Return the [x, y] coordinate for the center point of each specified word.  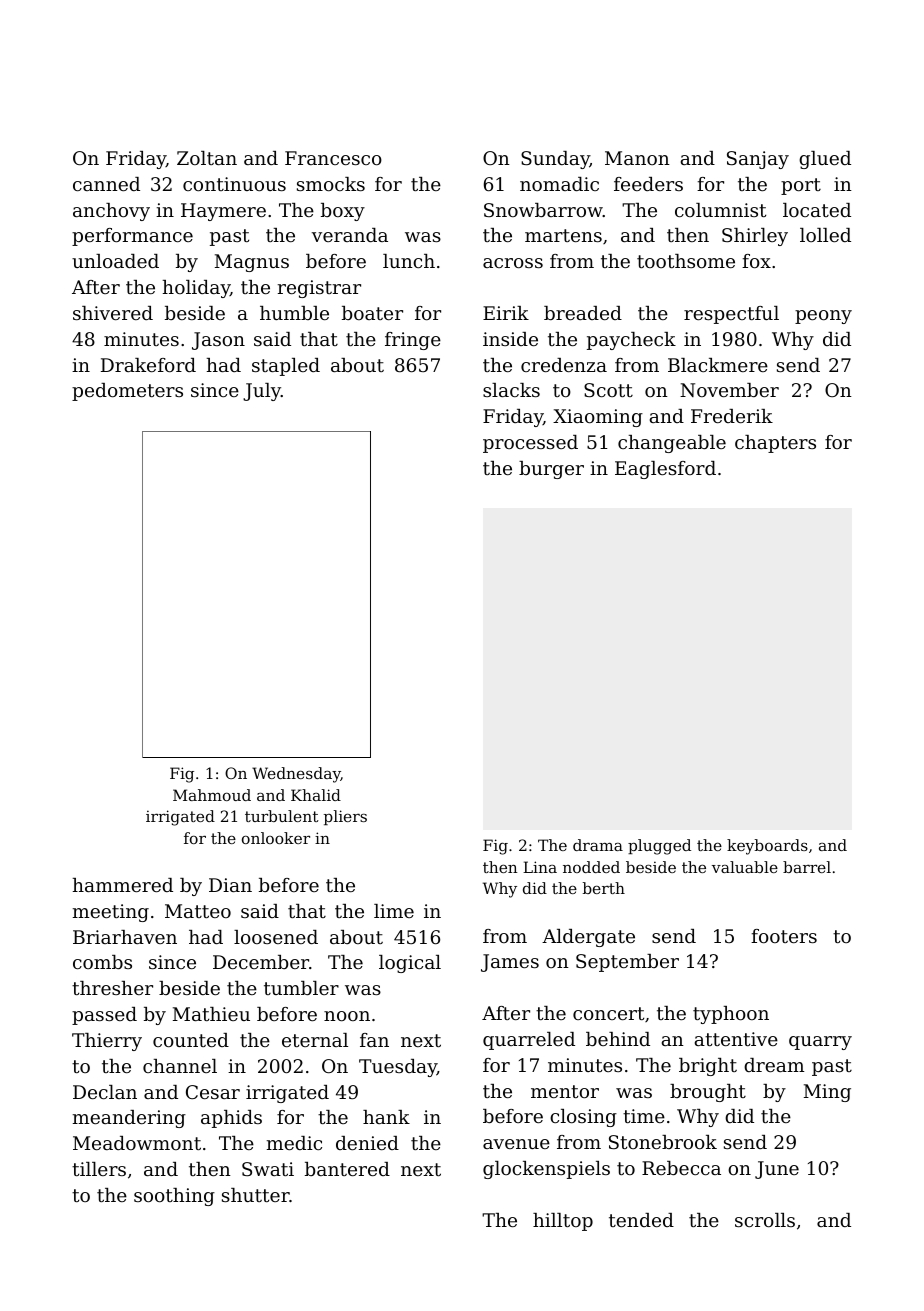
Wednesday [296, 775]
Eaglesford [665, 470]
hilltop [563, 1222]
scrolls [765, 1220]
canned [106, 184]
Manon [637, 158]
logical [410, 964]
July [262, 392]
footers [784, 936]
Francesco [333, 158]
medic [294, 1143]
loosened [276, 937]
